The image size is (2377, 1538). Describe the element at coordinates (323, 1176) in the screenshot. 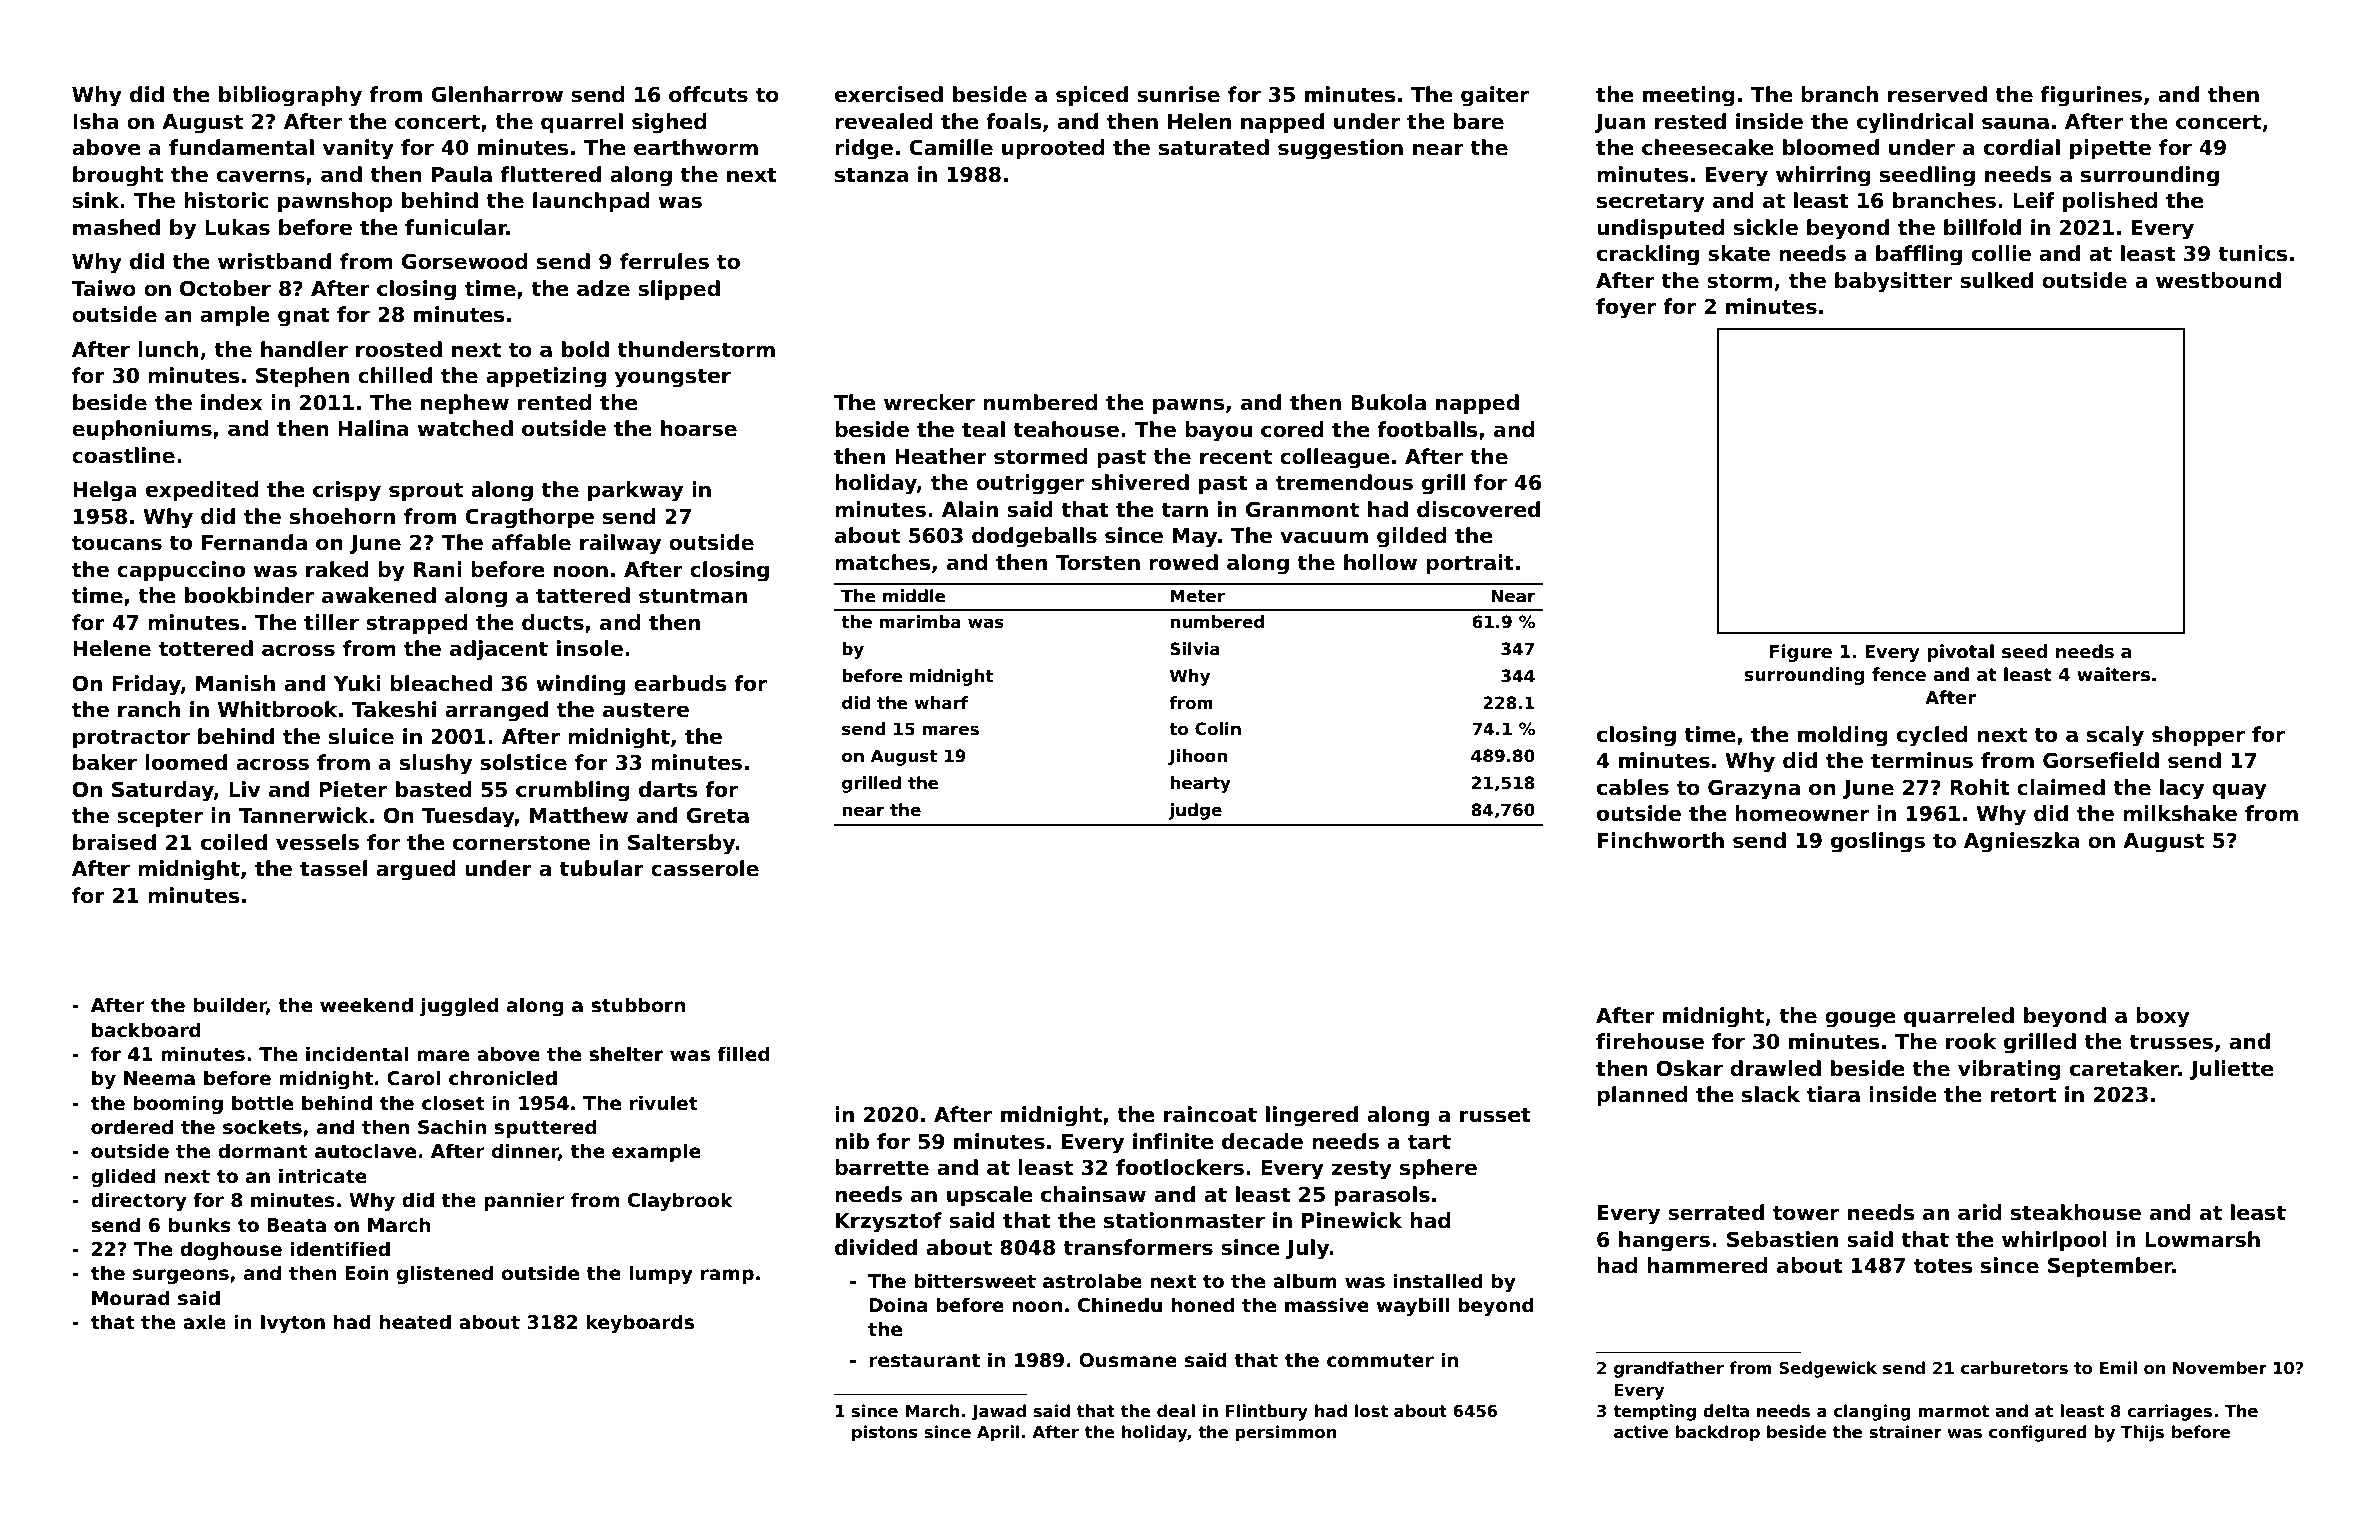

I see `intricate` at that location.
